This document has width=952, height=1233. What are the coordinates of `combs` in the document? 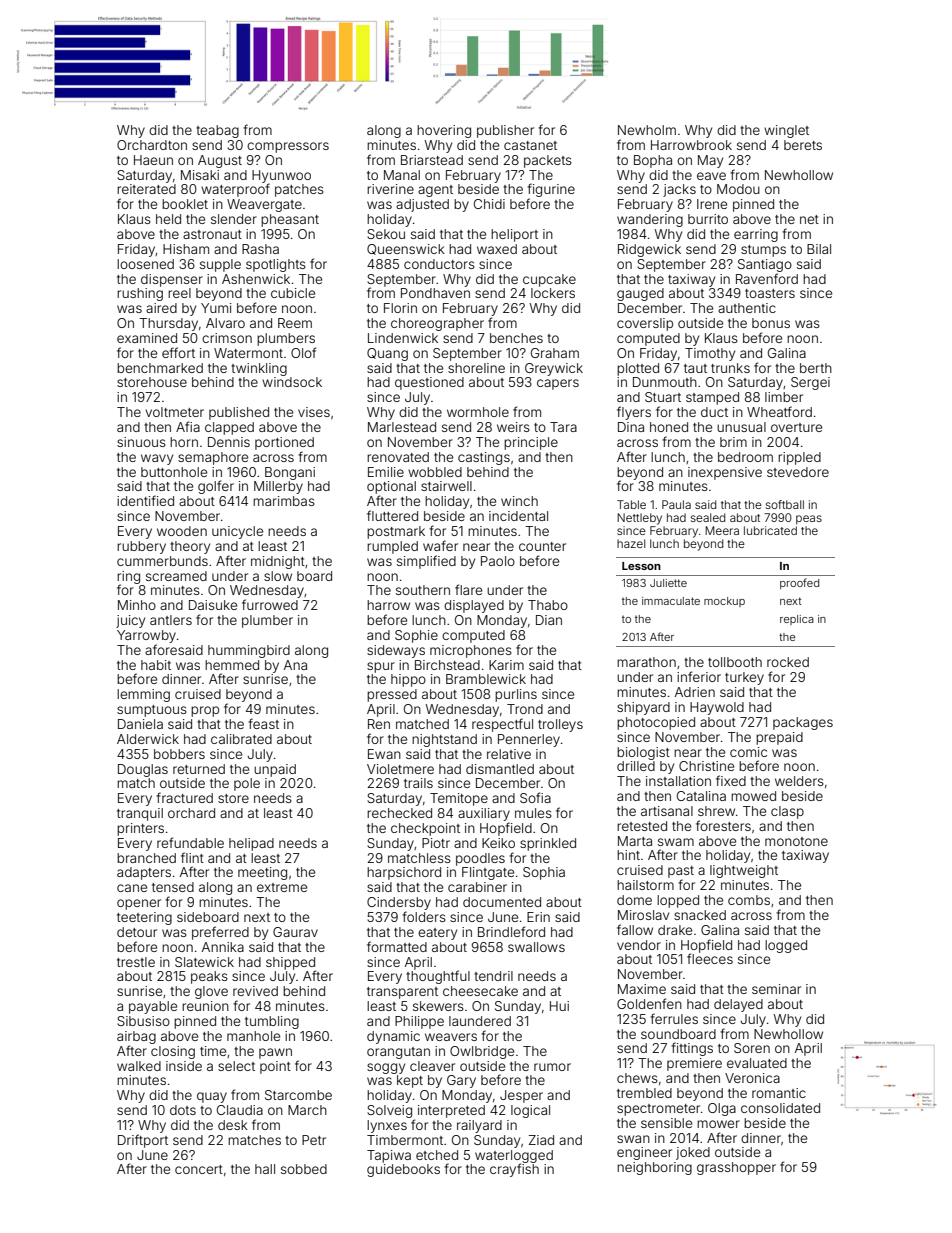 It's located at (749, 900).
